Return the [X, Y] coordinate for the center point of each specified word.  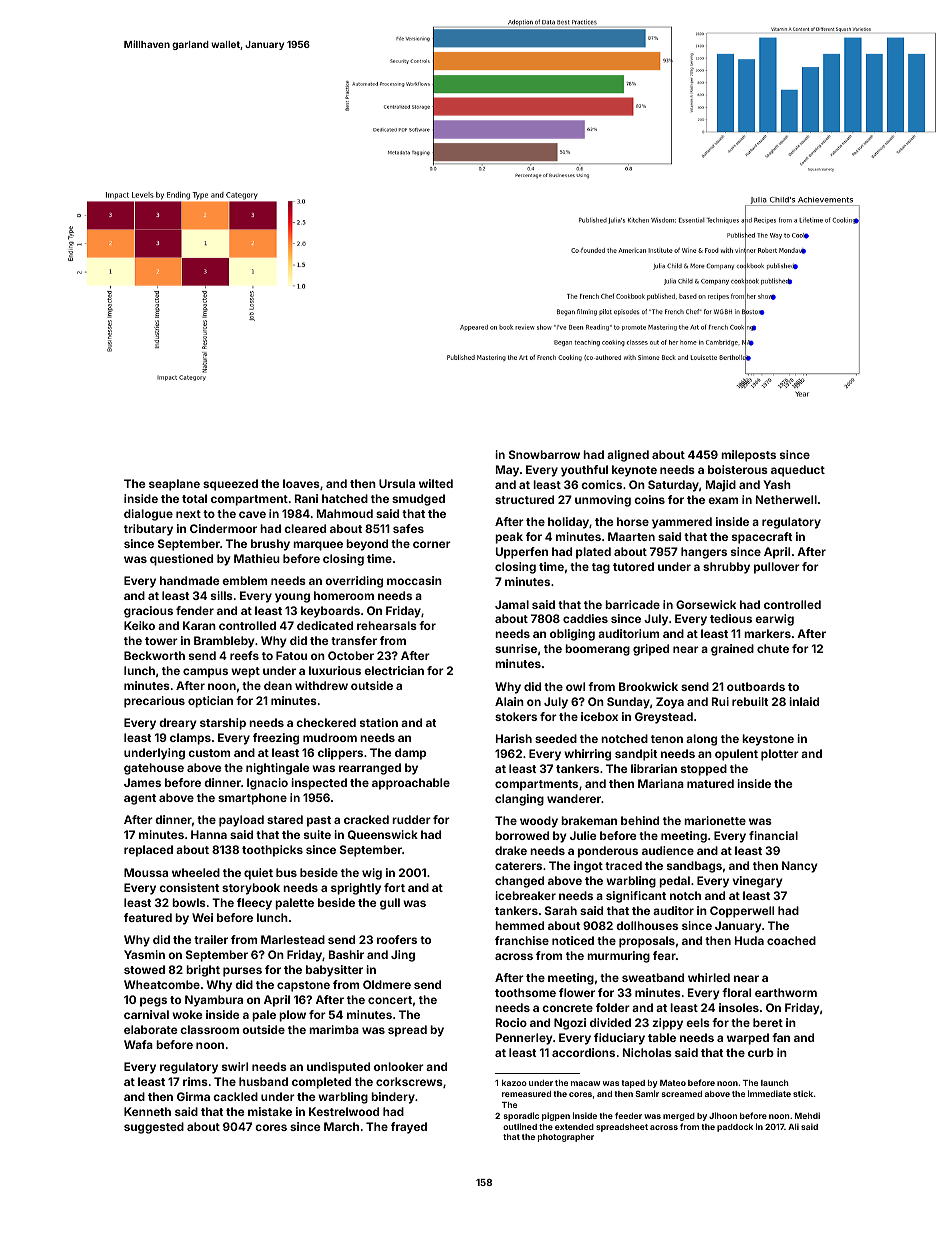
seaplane [174, 485]
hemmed [519, 925]
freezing [276, 739]
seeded [556, 738]
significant [636, 897]
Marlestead [293, 939]
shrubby [726, 568]
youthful [584, 471]
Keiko [139, 625]
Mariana [661, 783]
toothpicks [272, 851]
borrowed [522, 835]
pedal [674, 882]
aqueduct [798, 471]
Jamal [512, 604]
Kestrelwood [344, 1111]
